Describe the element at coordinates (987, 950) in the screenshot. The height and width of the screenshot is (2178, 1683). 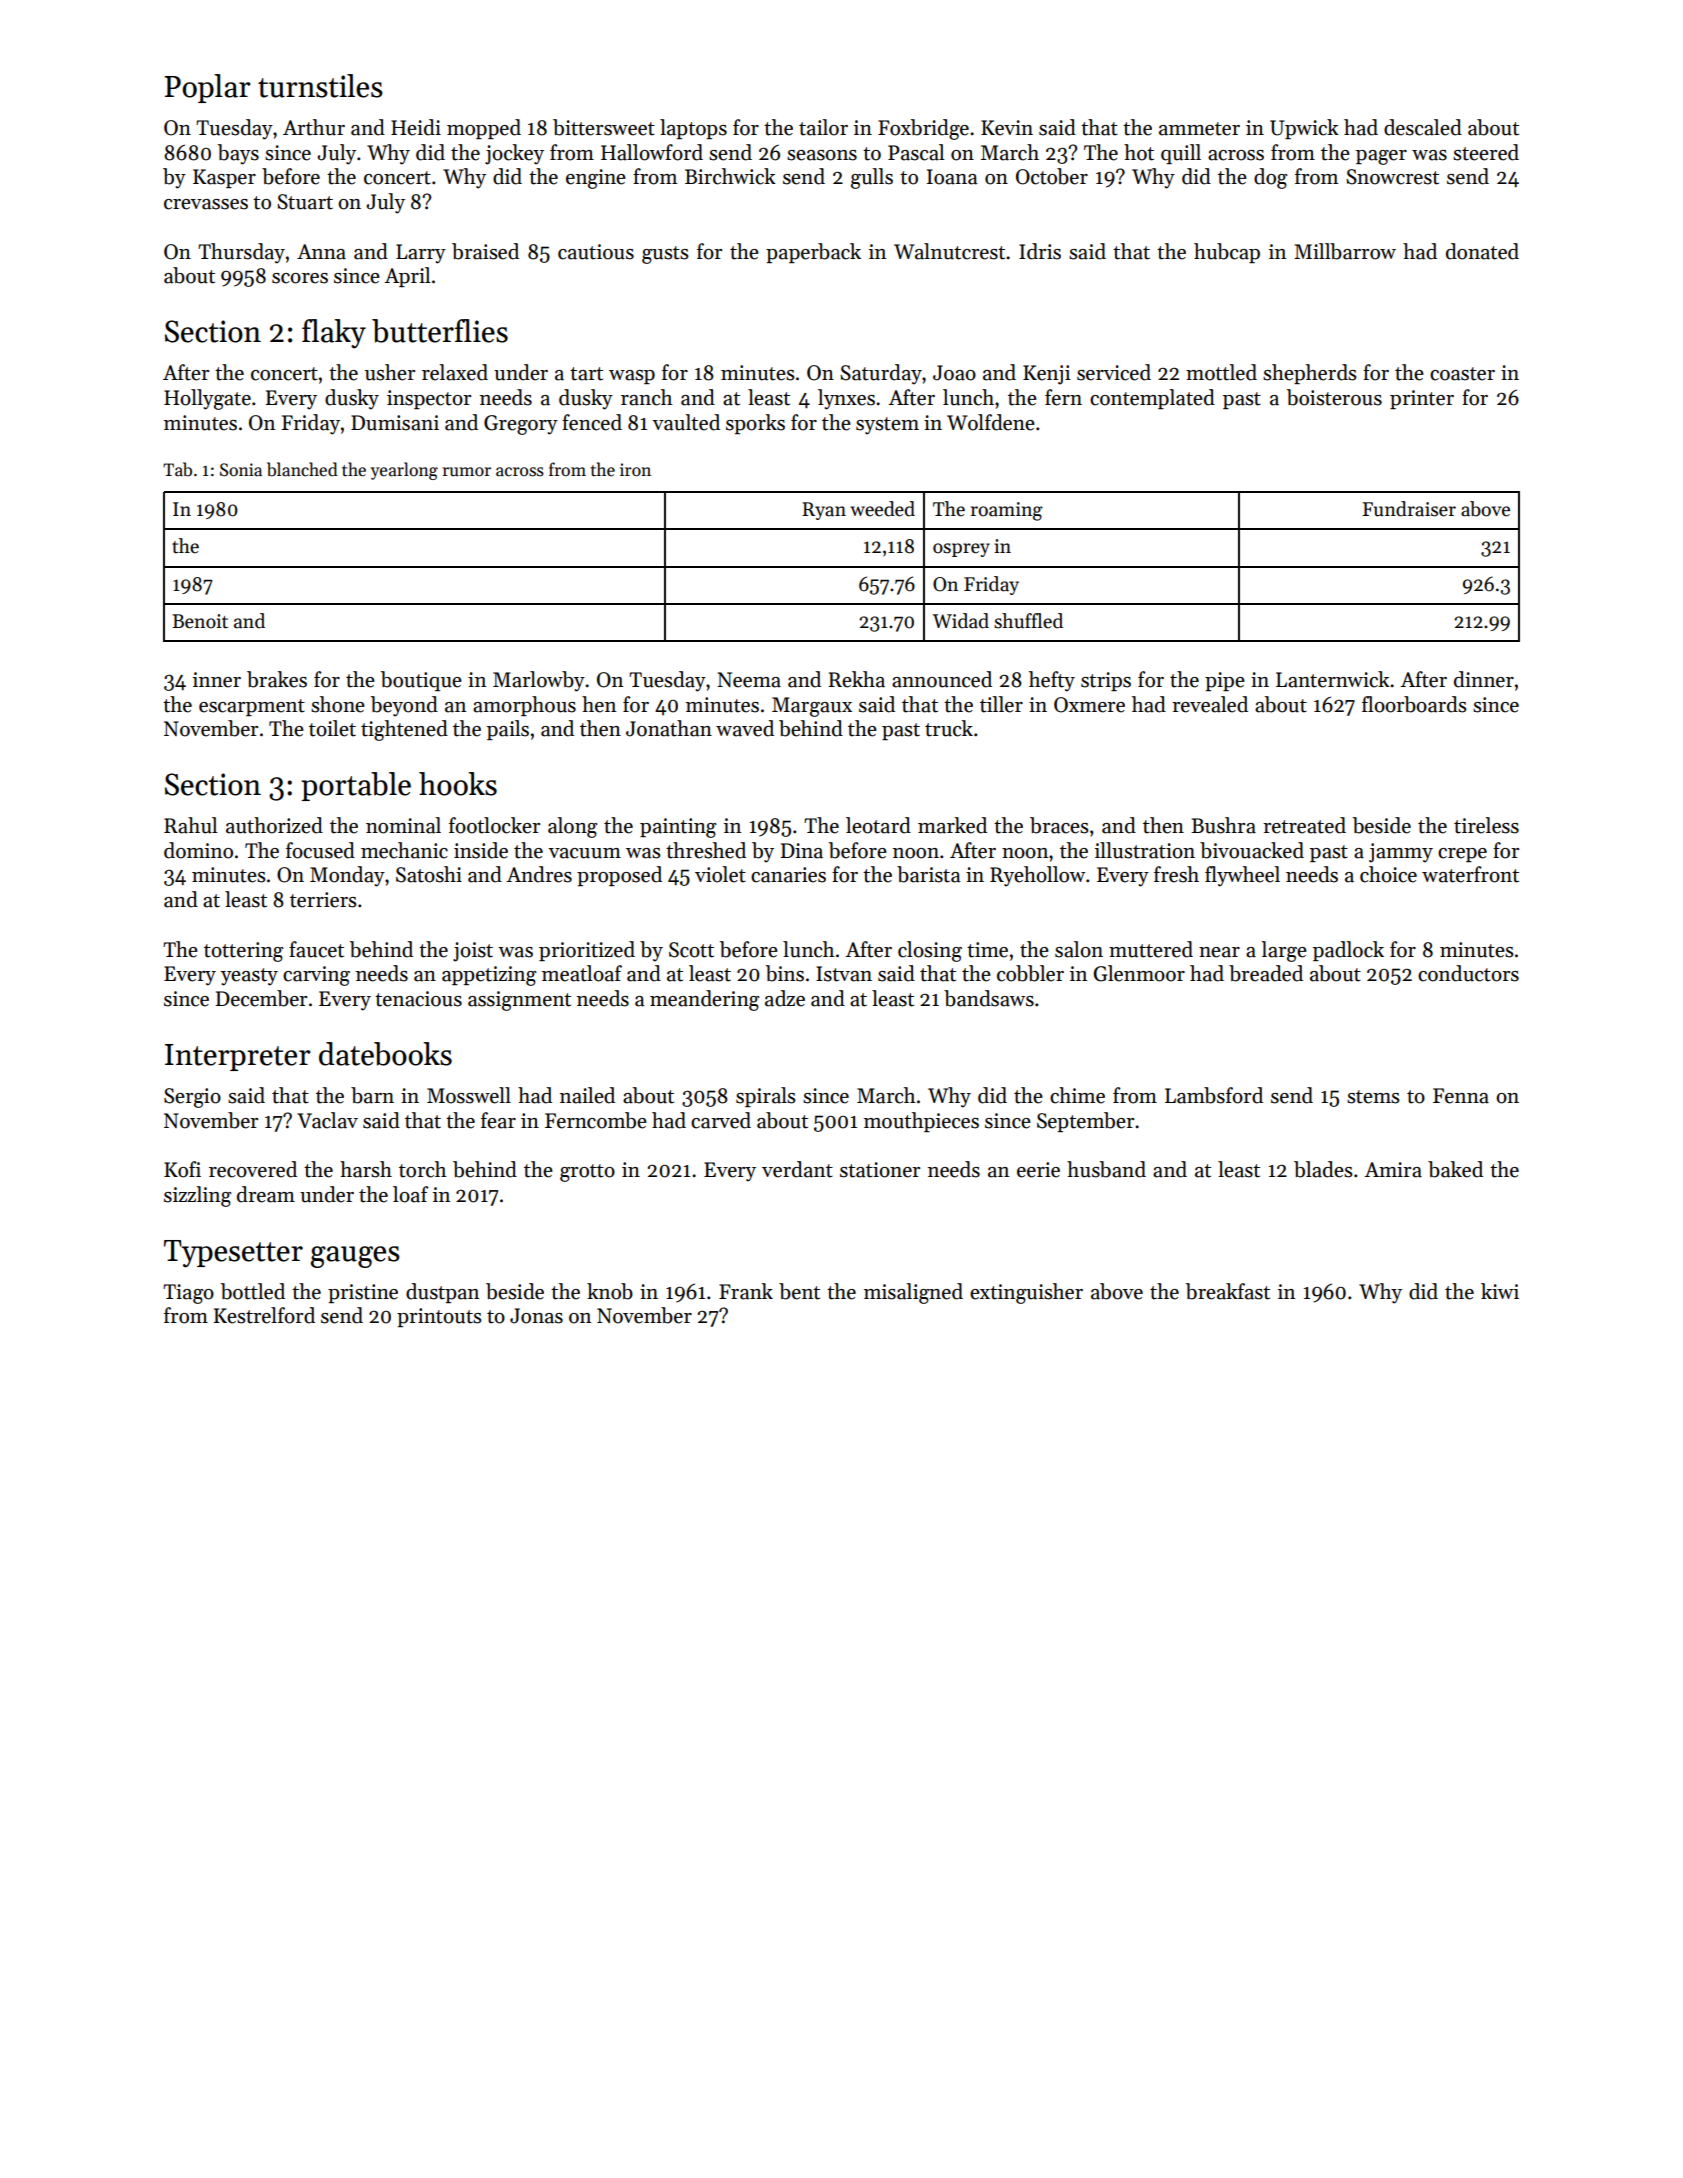
I see `time` at that location.
